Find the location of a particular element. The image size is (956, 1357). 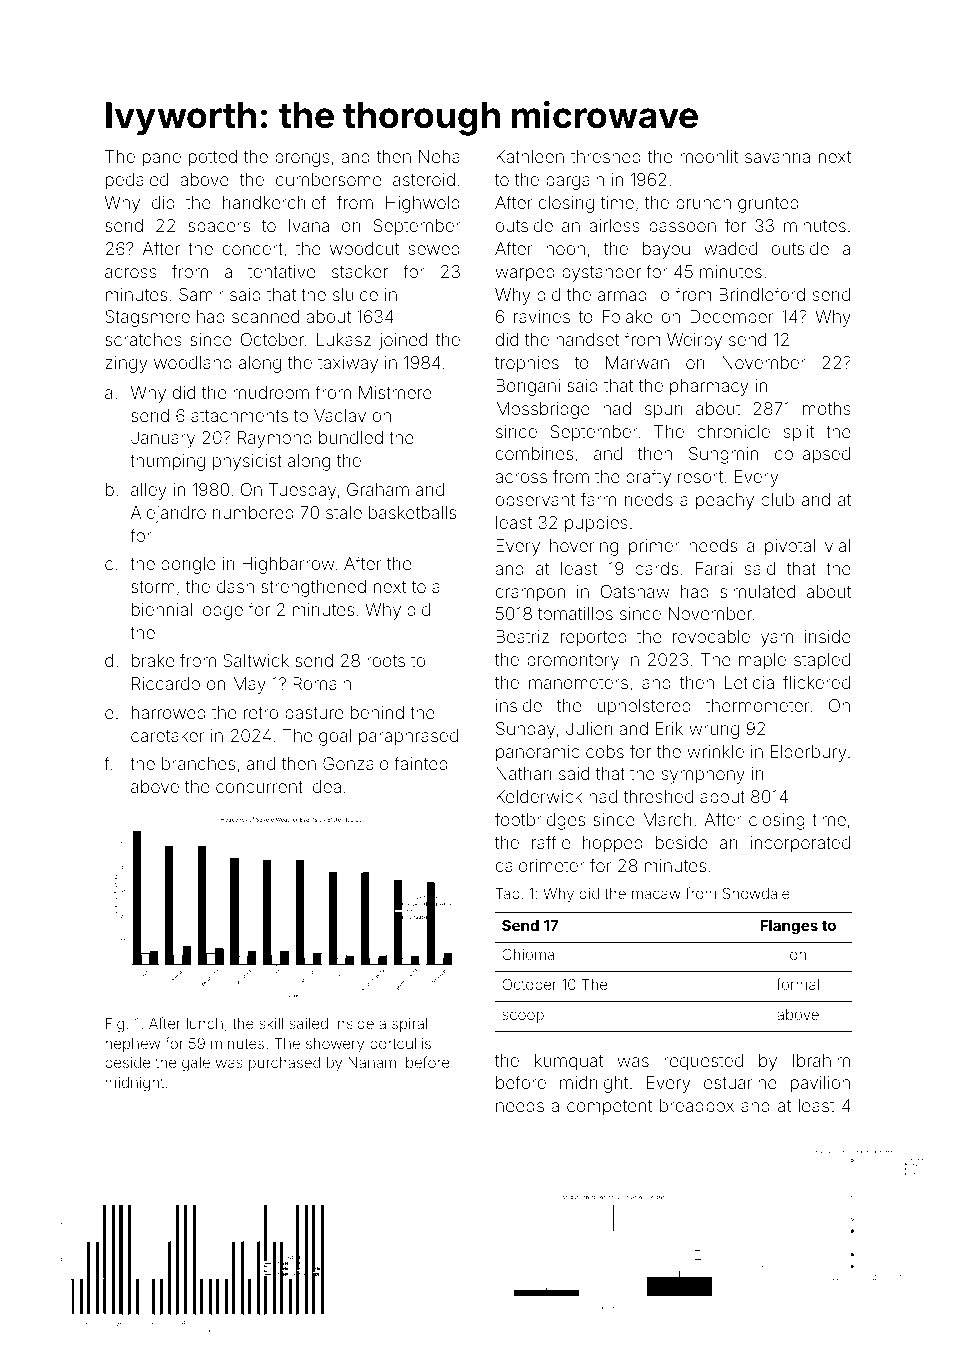

harrowed is located at coordinates (169, 712).
